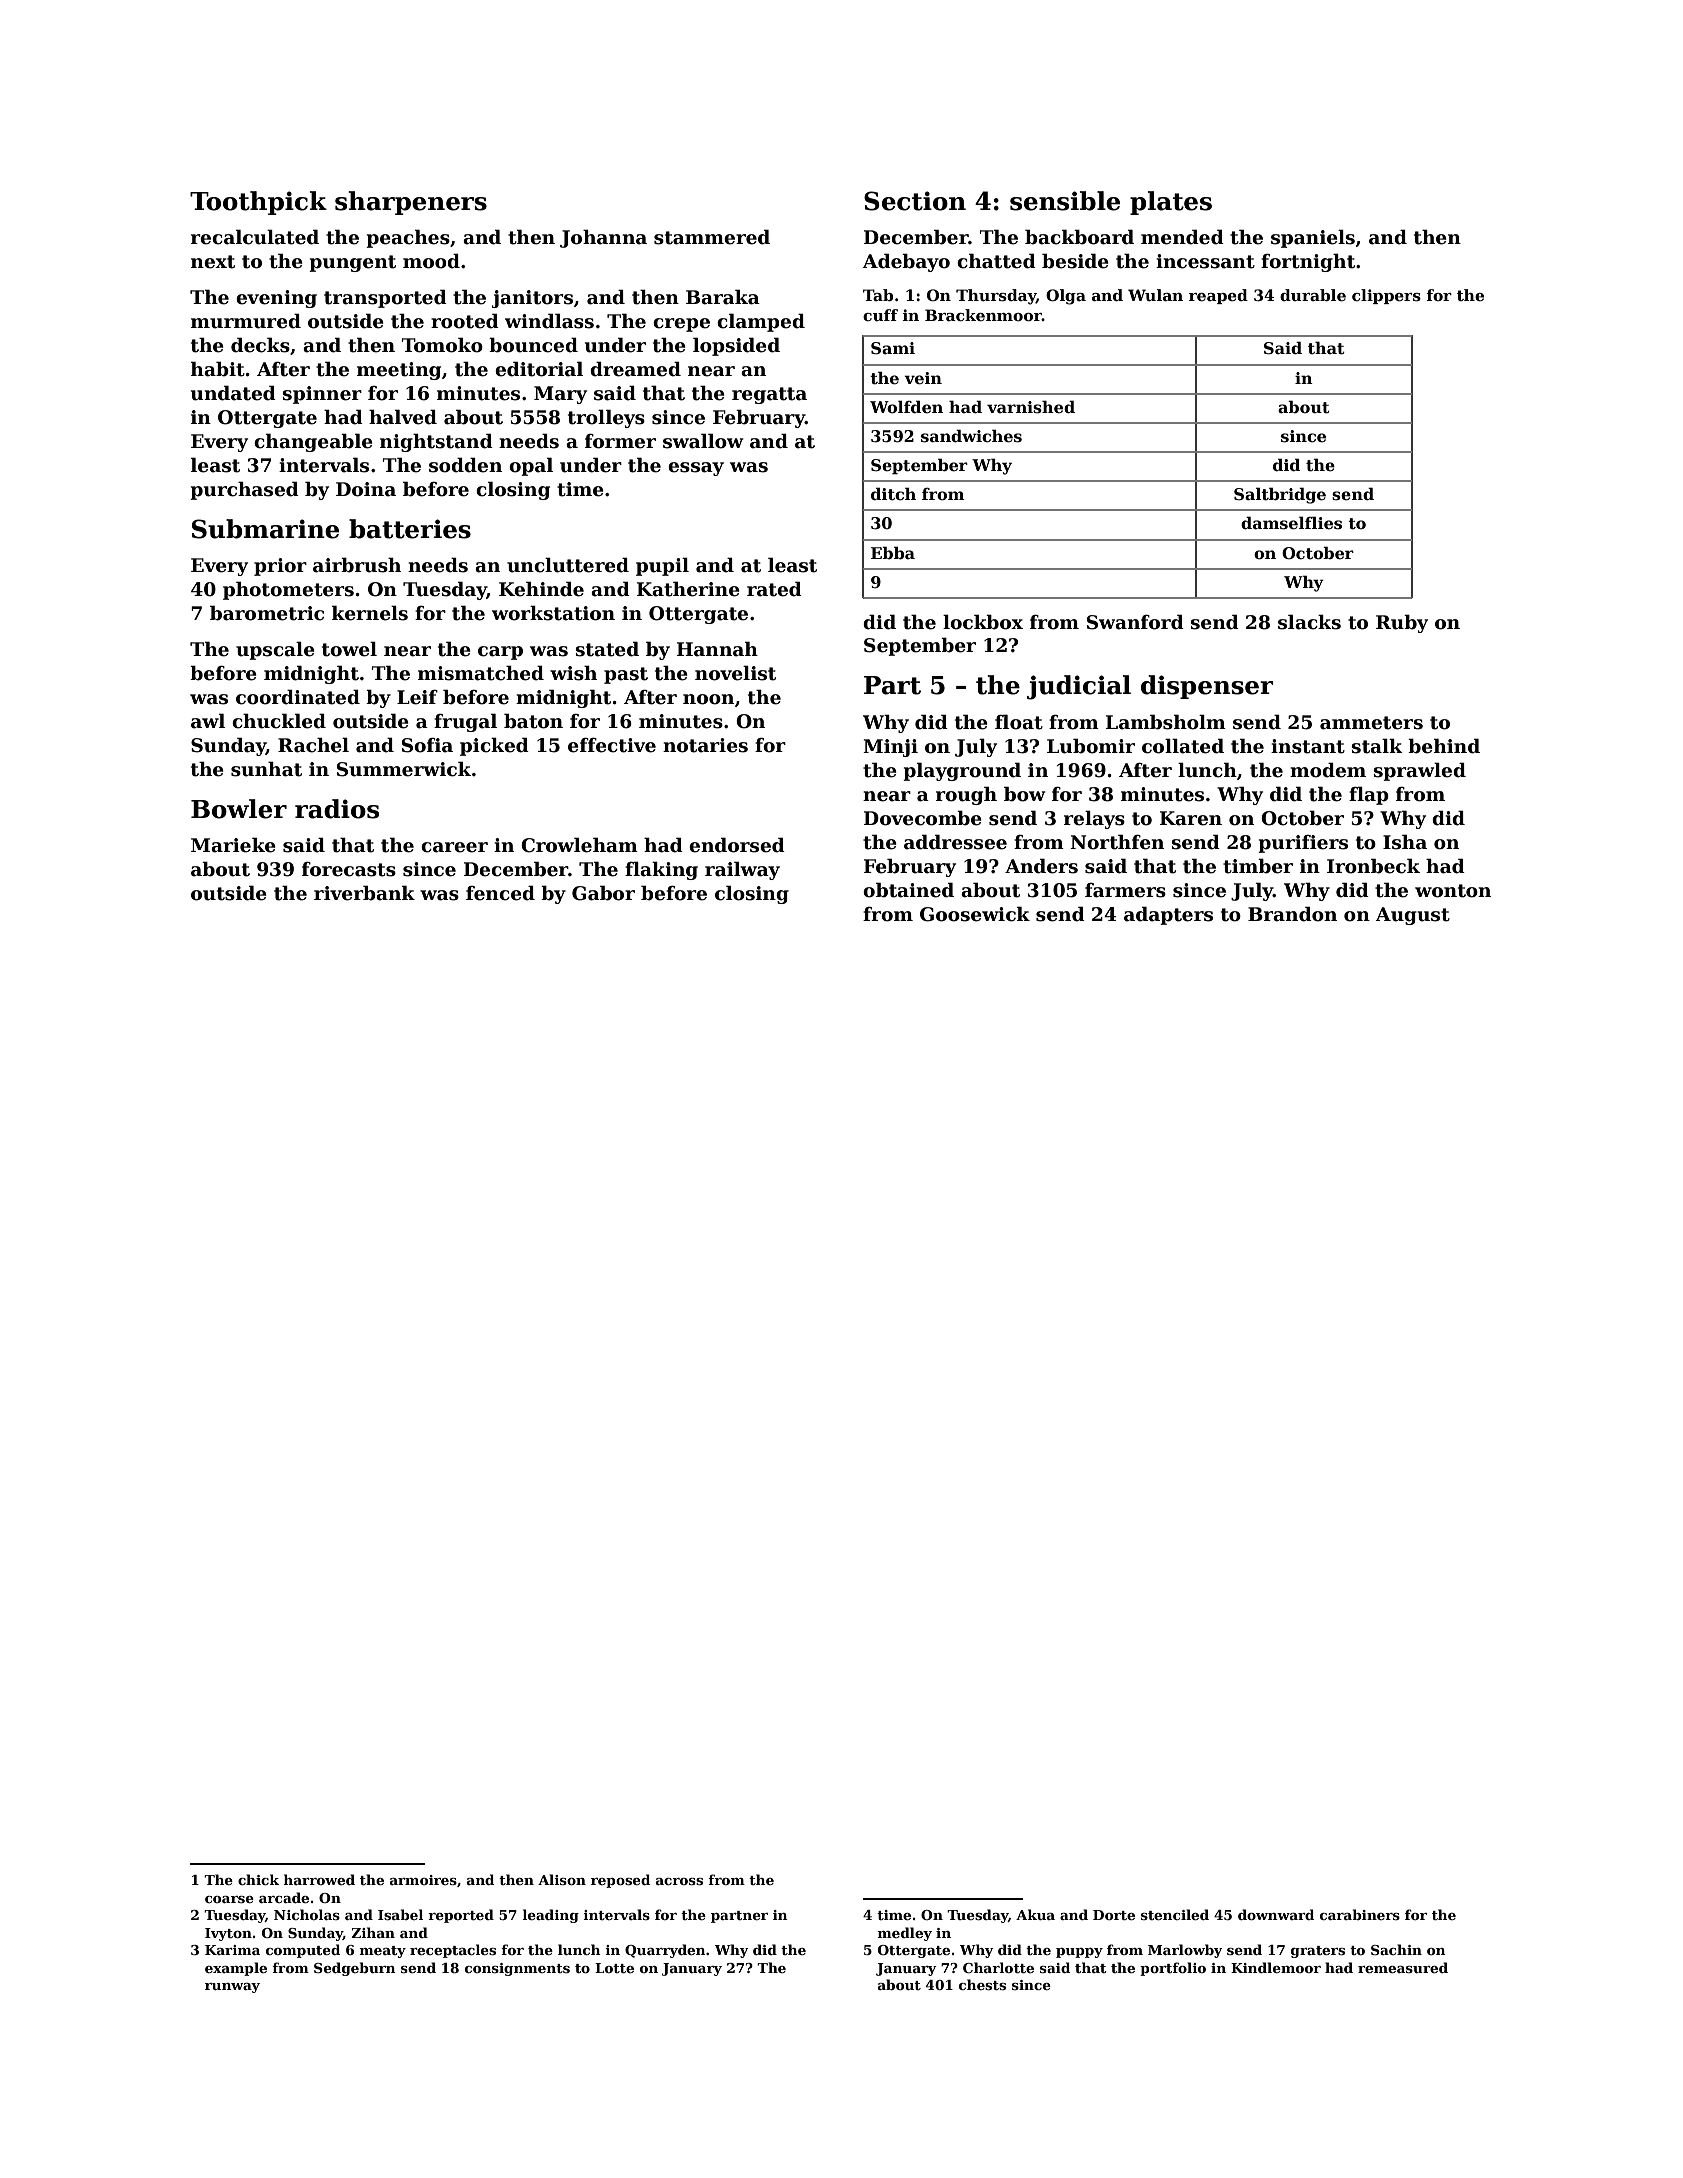 This screenshot has height=2178, width=1683. I want to click on Minji, so click(890, 748).
